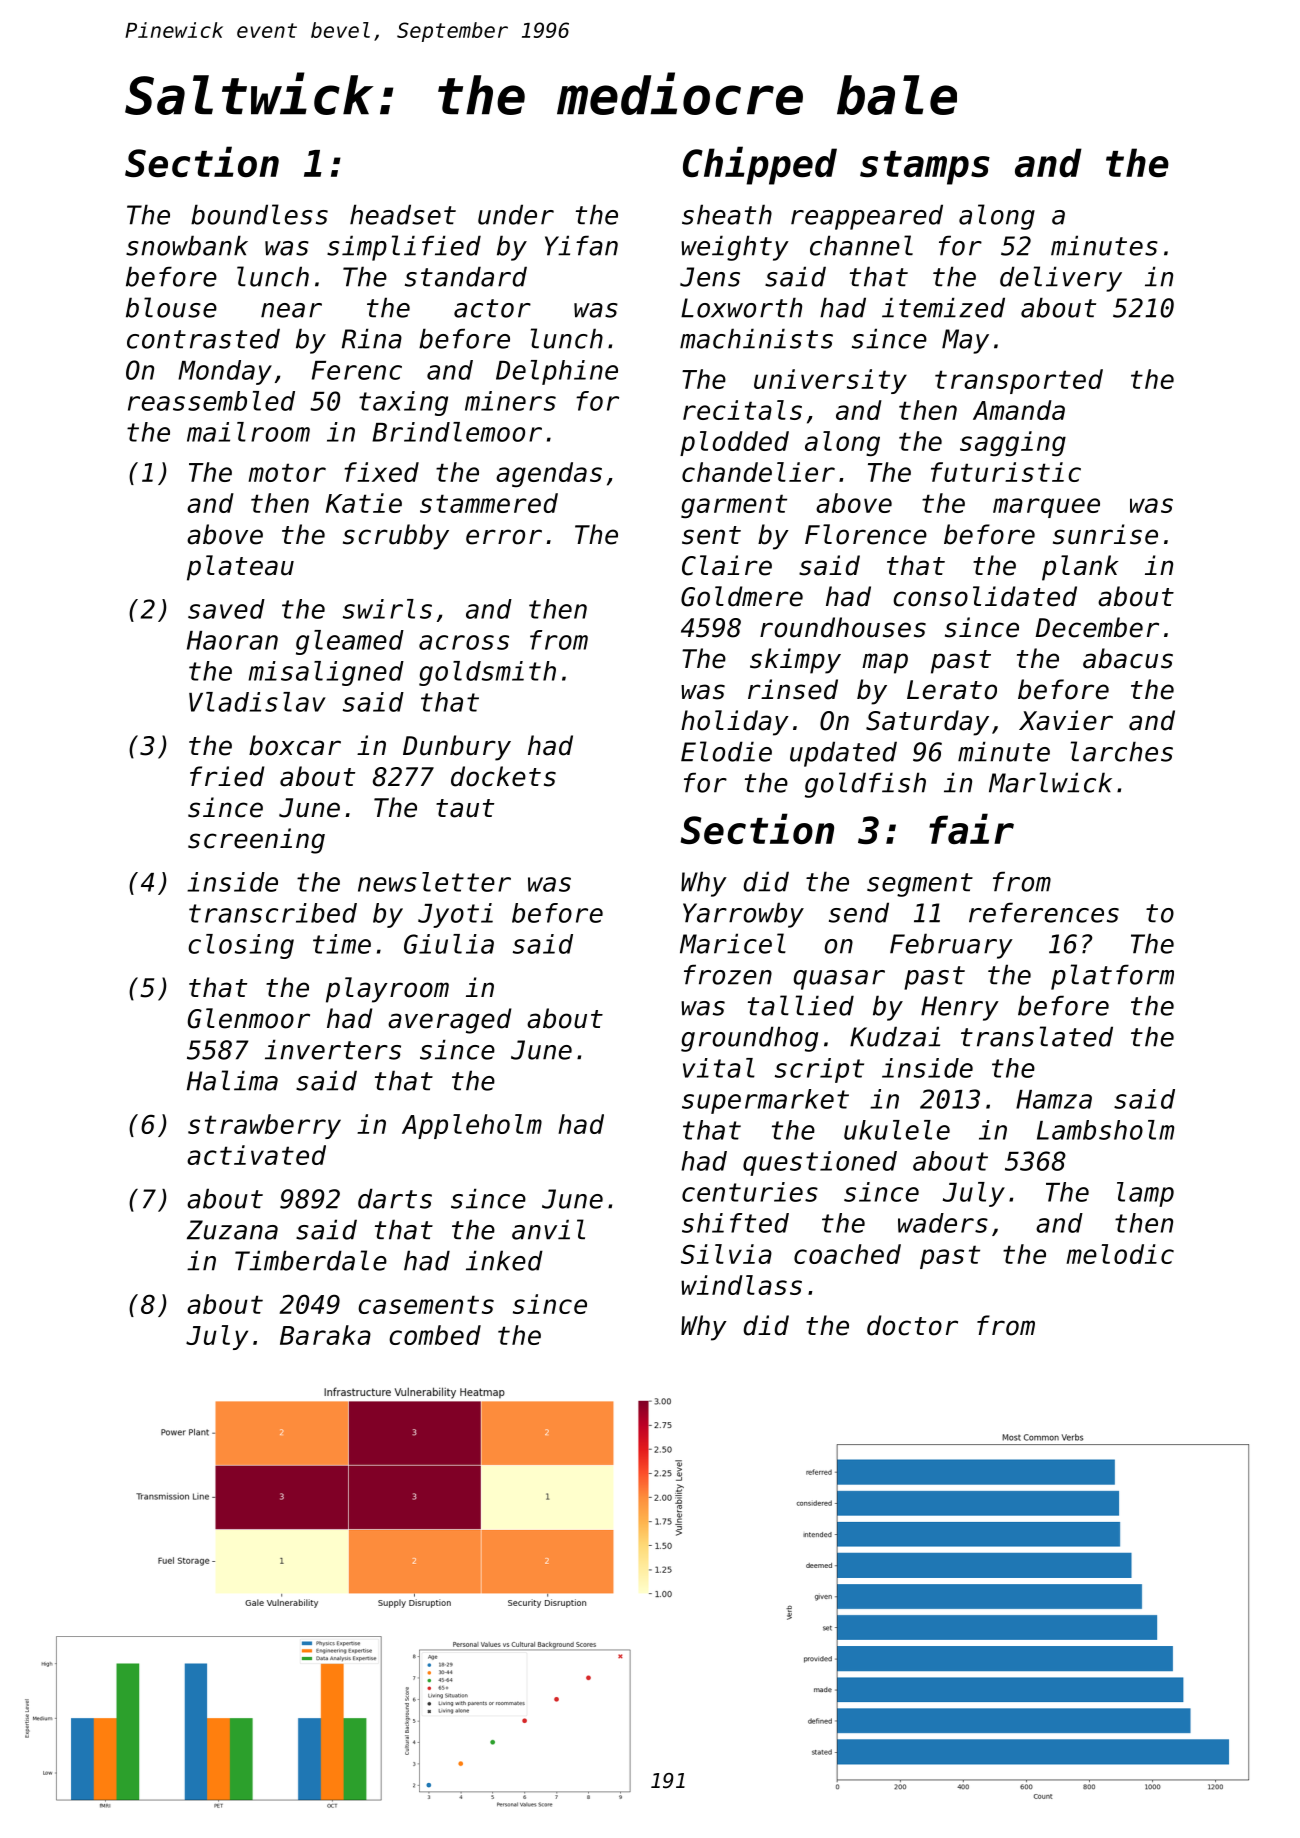 This page has width=1300, height=1838. What do you see at coordinates (743, 915) in the page?
I see `Yarrowby` at bounding box center [743, 915].
